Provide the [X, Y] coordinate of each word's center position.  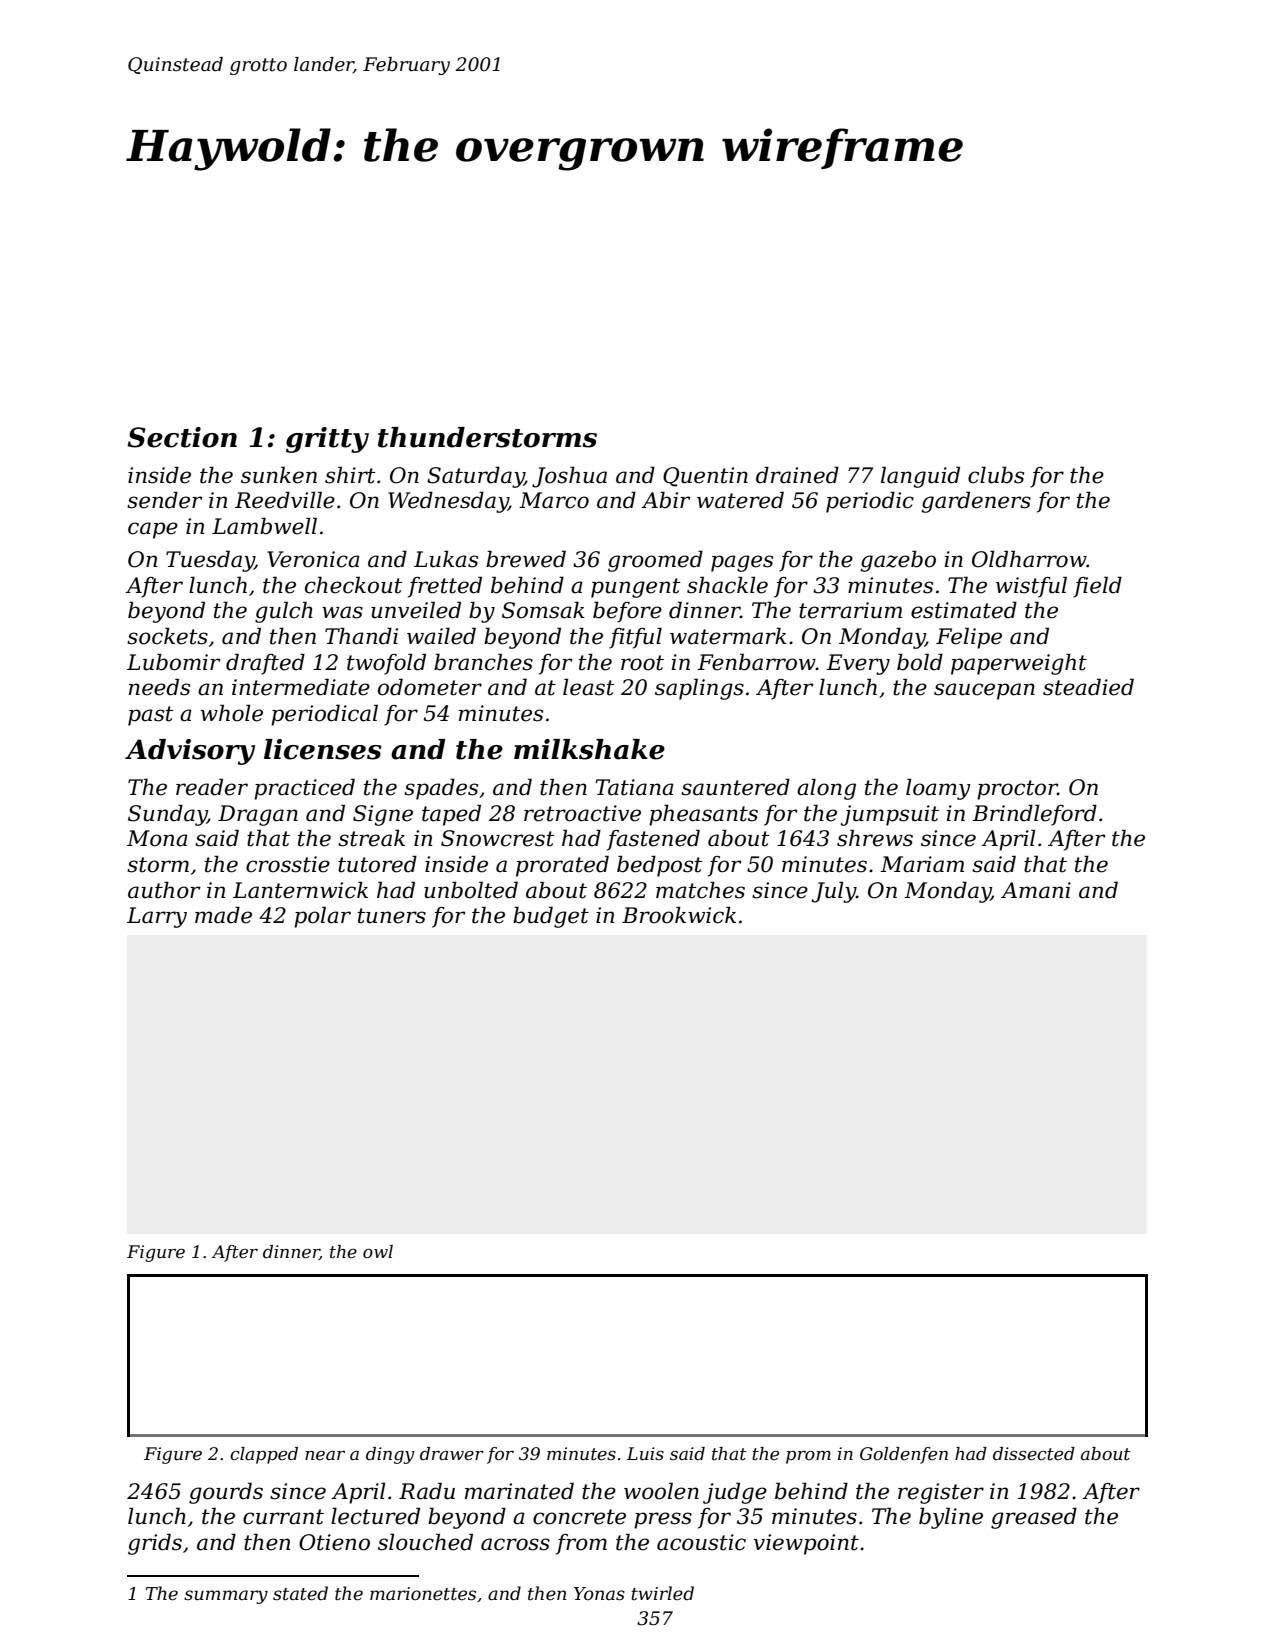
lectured [375, 1516]
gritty [327, 440]
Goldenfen [904, 1455]
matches [700, 890]
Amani [1036, 890]
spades [441, 789]
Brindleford [1034, 815]
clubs [996, 475]
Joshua [569, 477]
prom [808, 1457]
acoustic [701, 1542]
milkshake [589, 749]
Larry [157, 917]
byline [951, 1518]
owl [378, 1251]
